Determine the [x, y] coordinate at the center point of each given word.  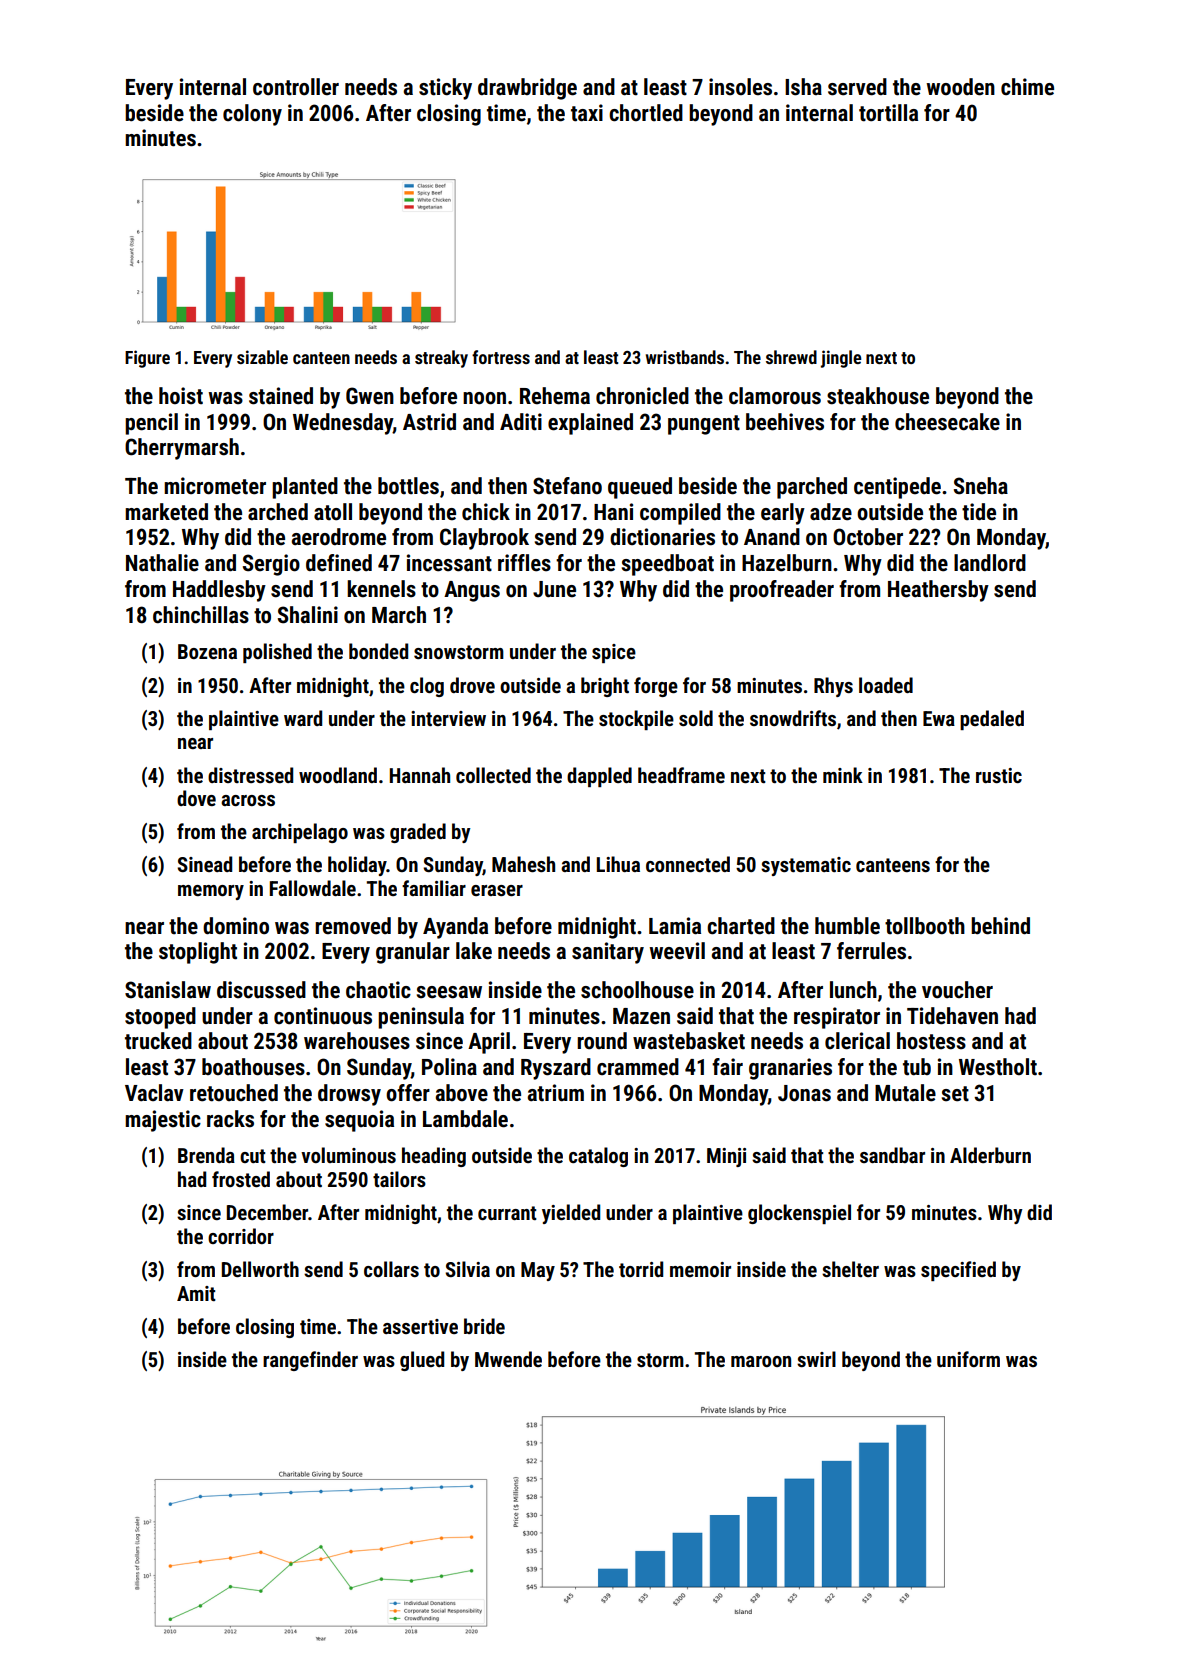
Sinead [204, 864]
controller [296, 87]
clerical [857, 1041]
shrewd [791, 357]
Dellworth [260, 1269]
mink [843, 775]
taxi [587, 113]
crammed [638, 1067]
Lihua [618, 864]
